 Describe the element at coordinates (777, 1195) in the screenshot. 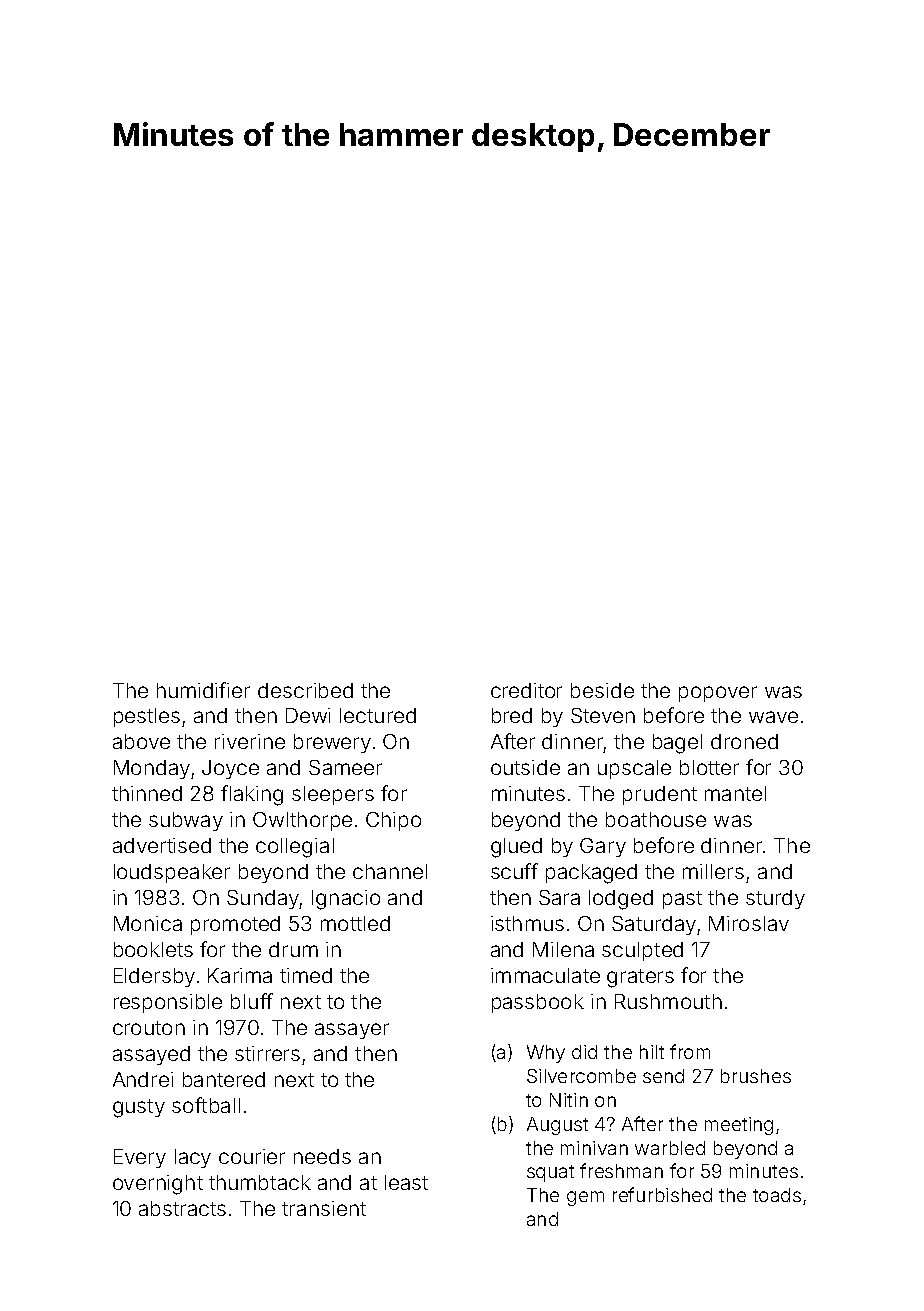

I see `toads` at that location.
